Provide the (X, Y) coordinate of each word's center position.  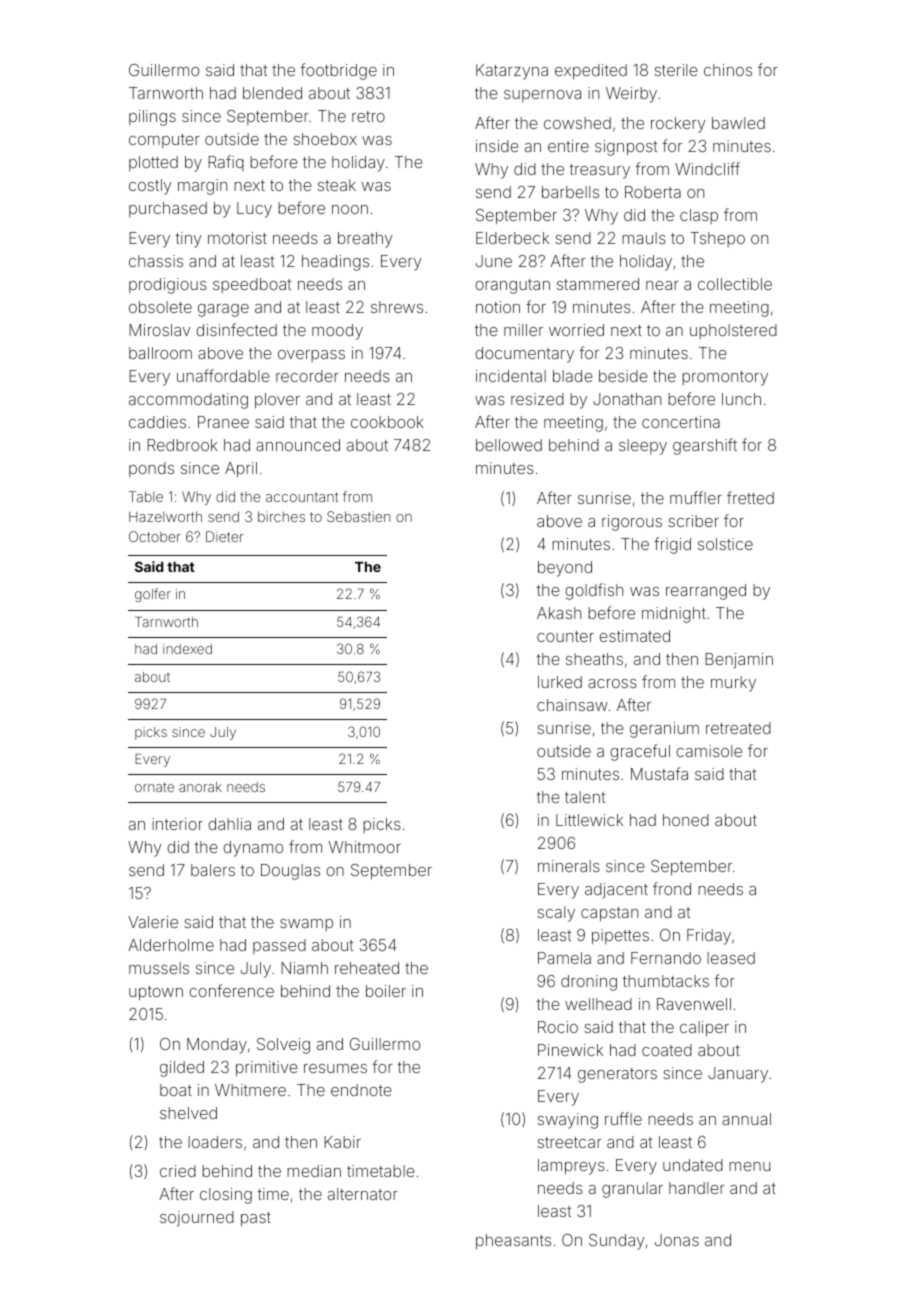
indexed (187, 649)
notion (498, 307)
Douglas (290, 872)
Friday (709, 937)
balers (213, 870)
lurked (560, 682)
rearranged (706, 592)
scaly (556, 914)
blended (272, 93)
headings (335, 263)
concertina (681, 422)
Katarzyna (512, 72)
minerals (569, 866)
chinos (728, 70)
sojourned (197, 1219)
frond (672, 888)
